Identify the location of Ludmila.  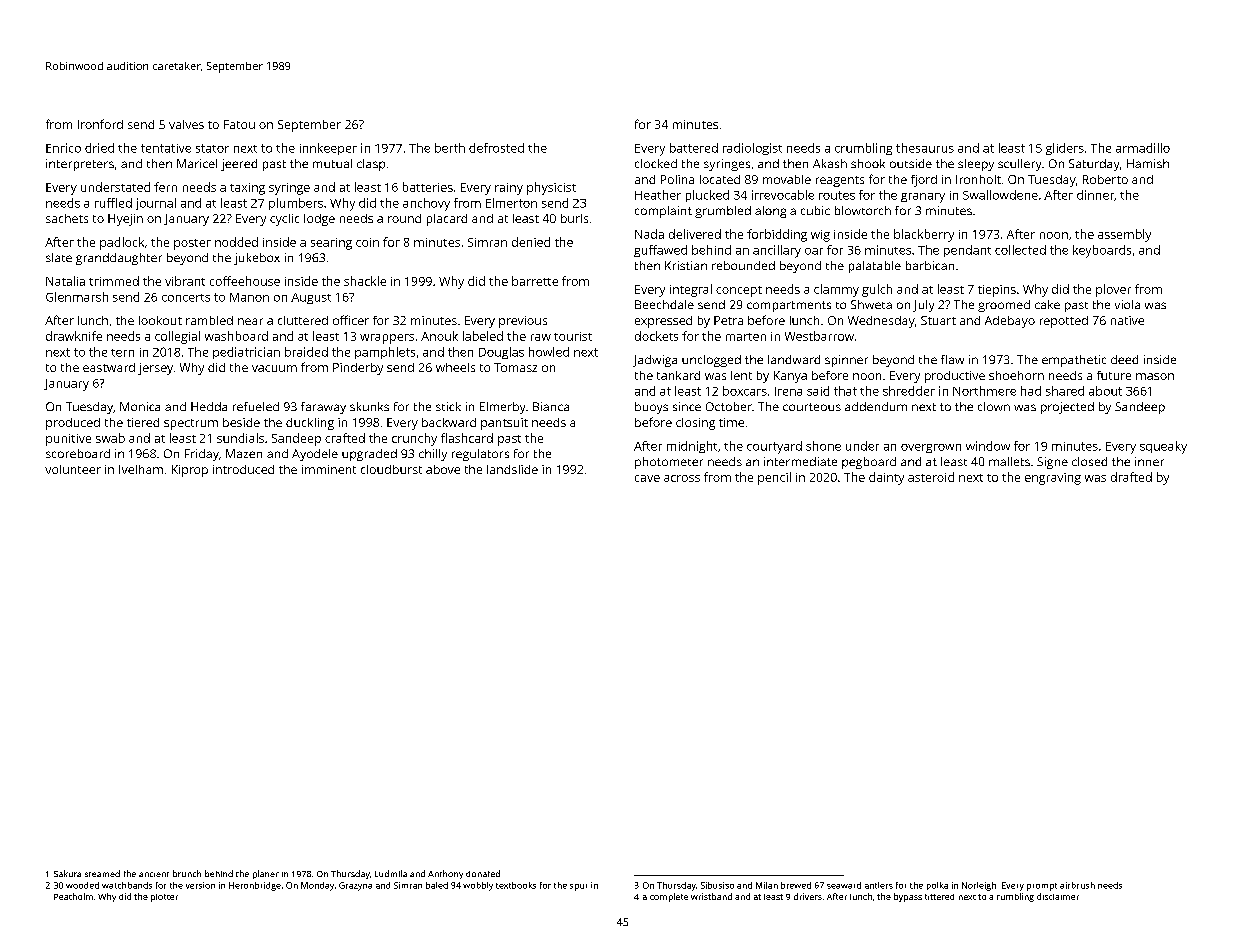
(391, 873).
